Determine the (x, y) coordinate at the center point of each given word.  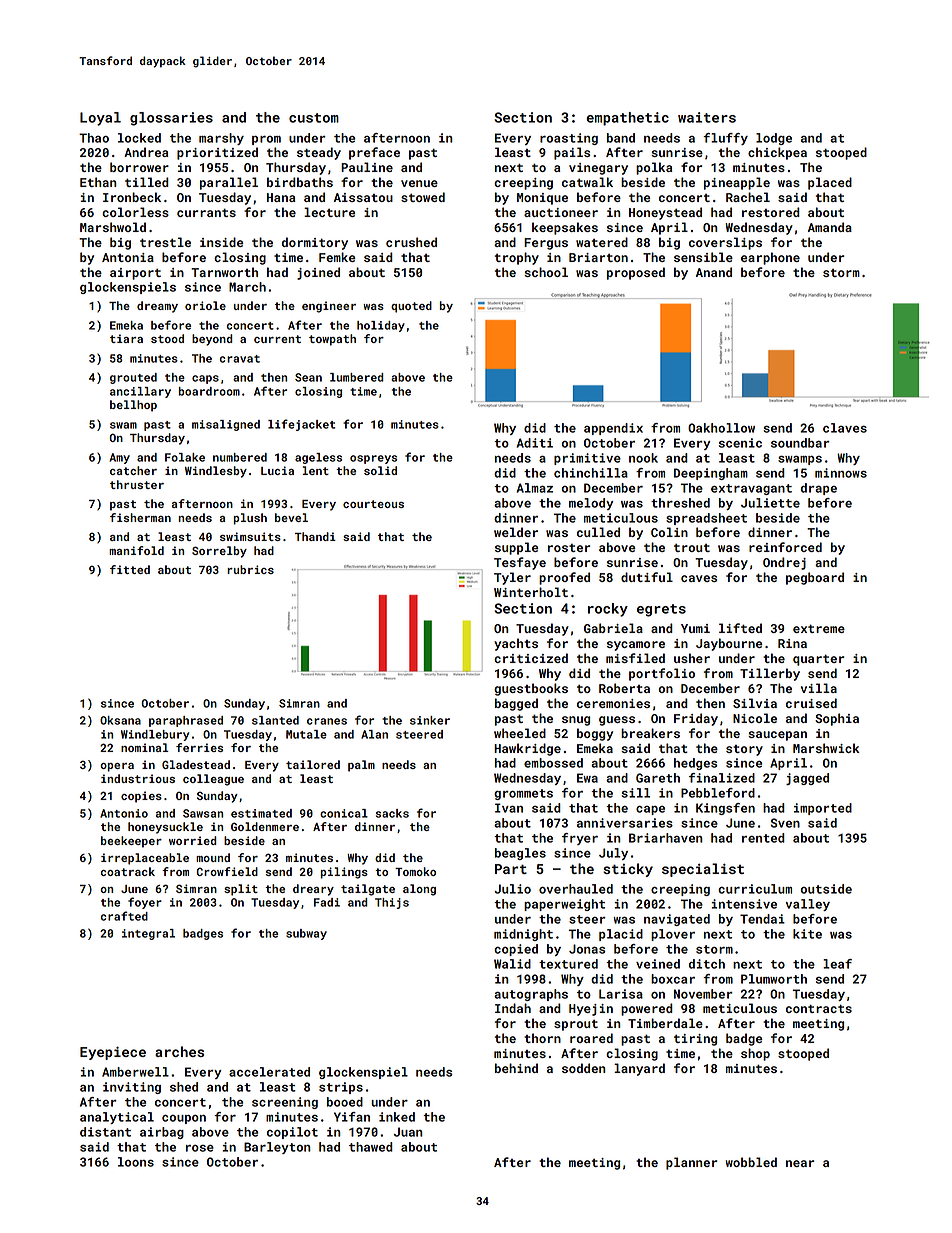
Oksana (120, 720)
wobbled (751, 1162)
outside (826, 889)
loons (136, 1162)
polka (654, 168)
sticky (628, 870)
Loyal (100, 119)
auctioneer (561, 212)
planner (691, 1163)
